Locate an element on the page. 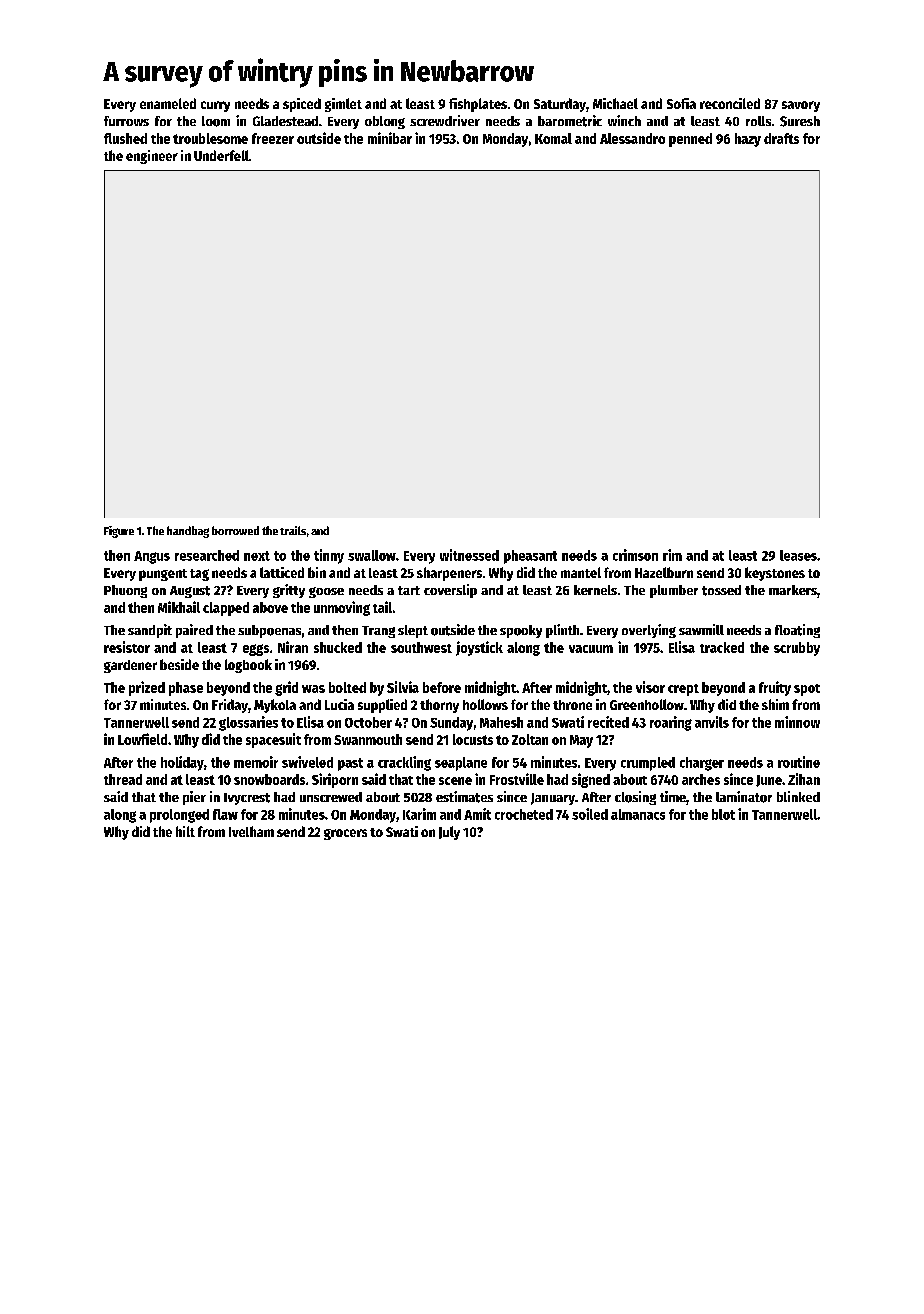 The image size is (924, 1314). witnessed is located at coordinates (469, 555).
